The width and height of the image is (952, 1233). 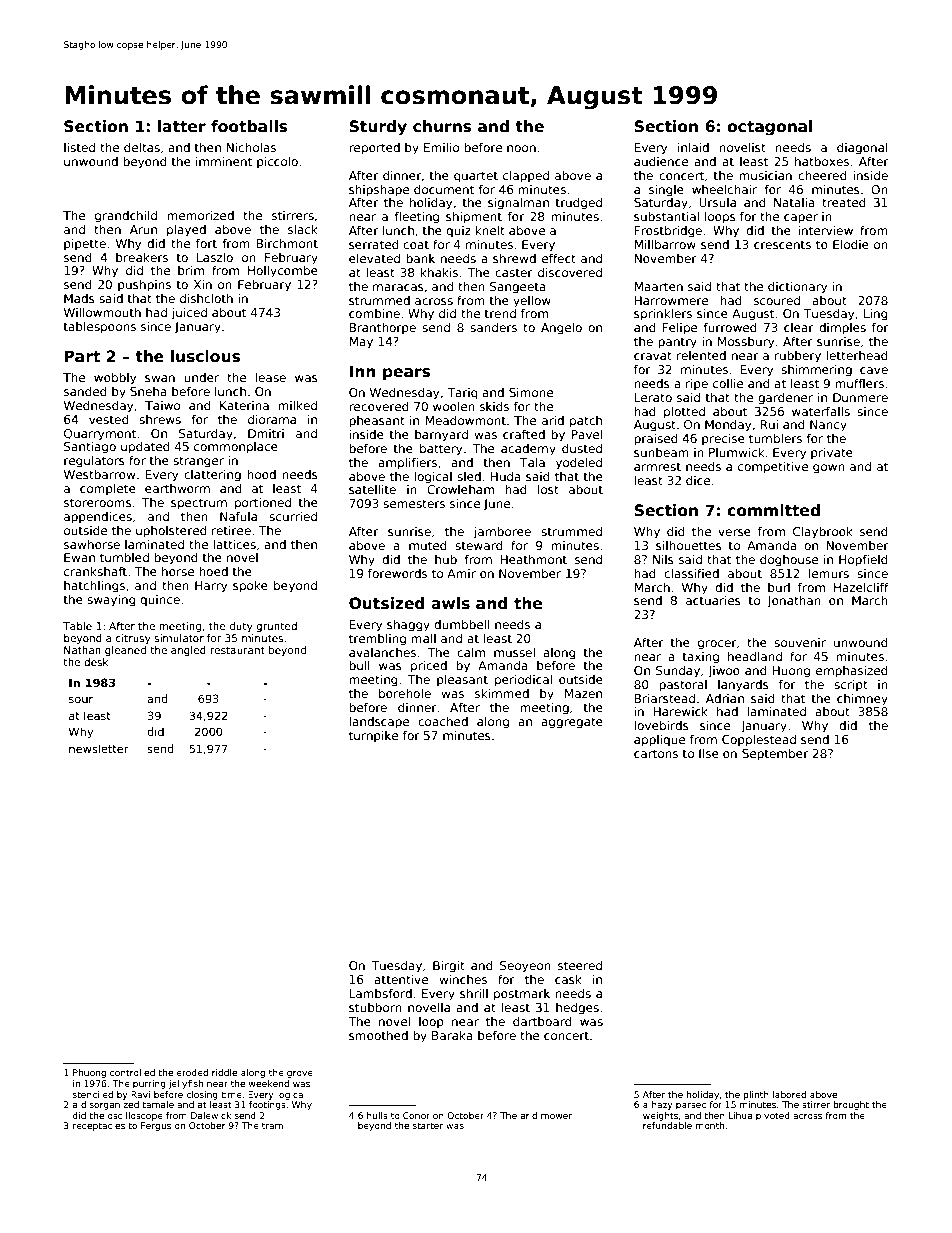 I want to click on forewords, so click(x=397, y=573).
